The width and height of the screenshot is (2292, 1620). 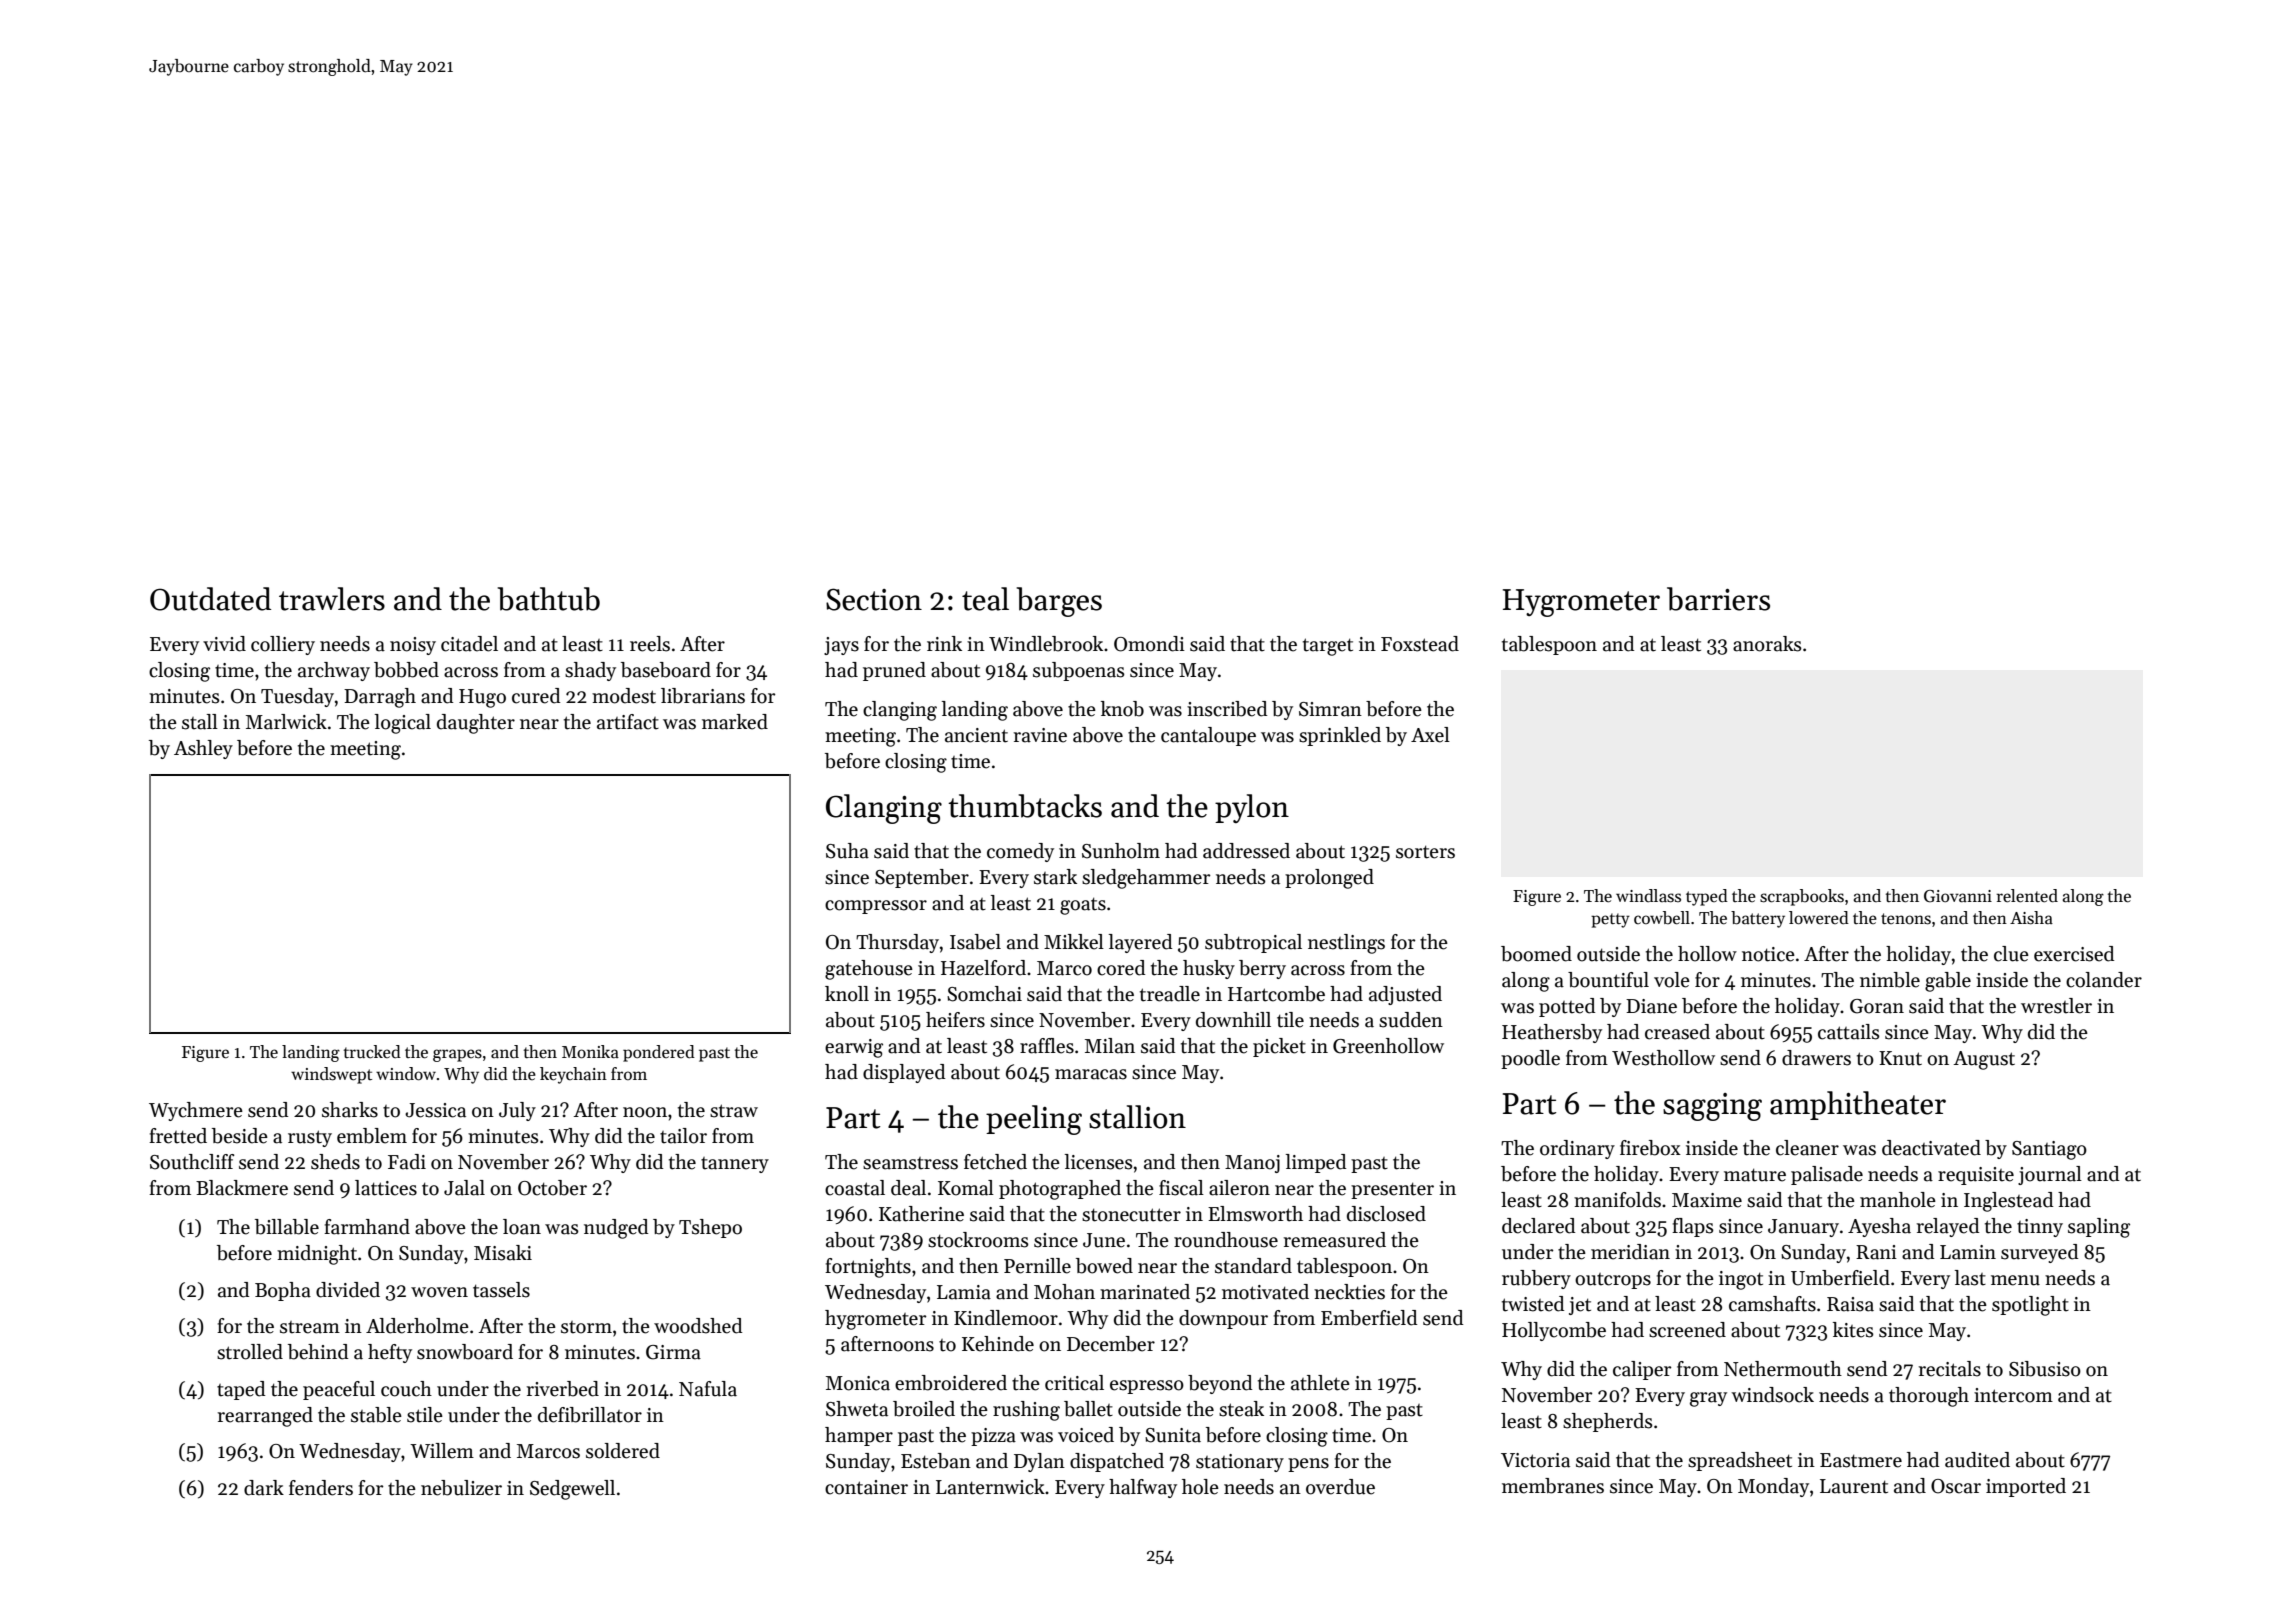 I want to click on seamstress, so click(x=910, y=1163).
